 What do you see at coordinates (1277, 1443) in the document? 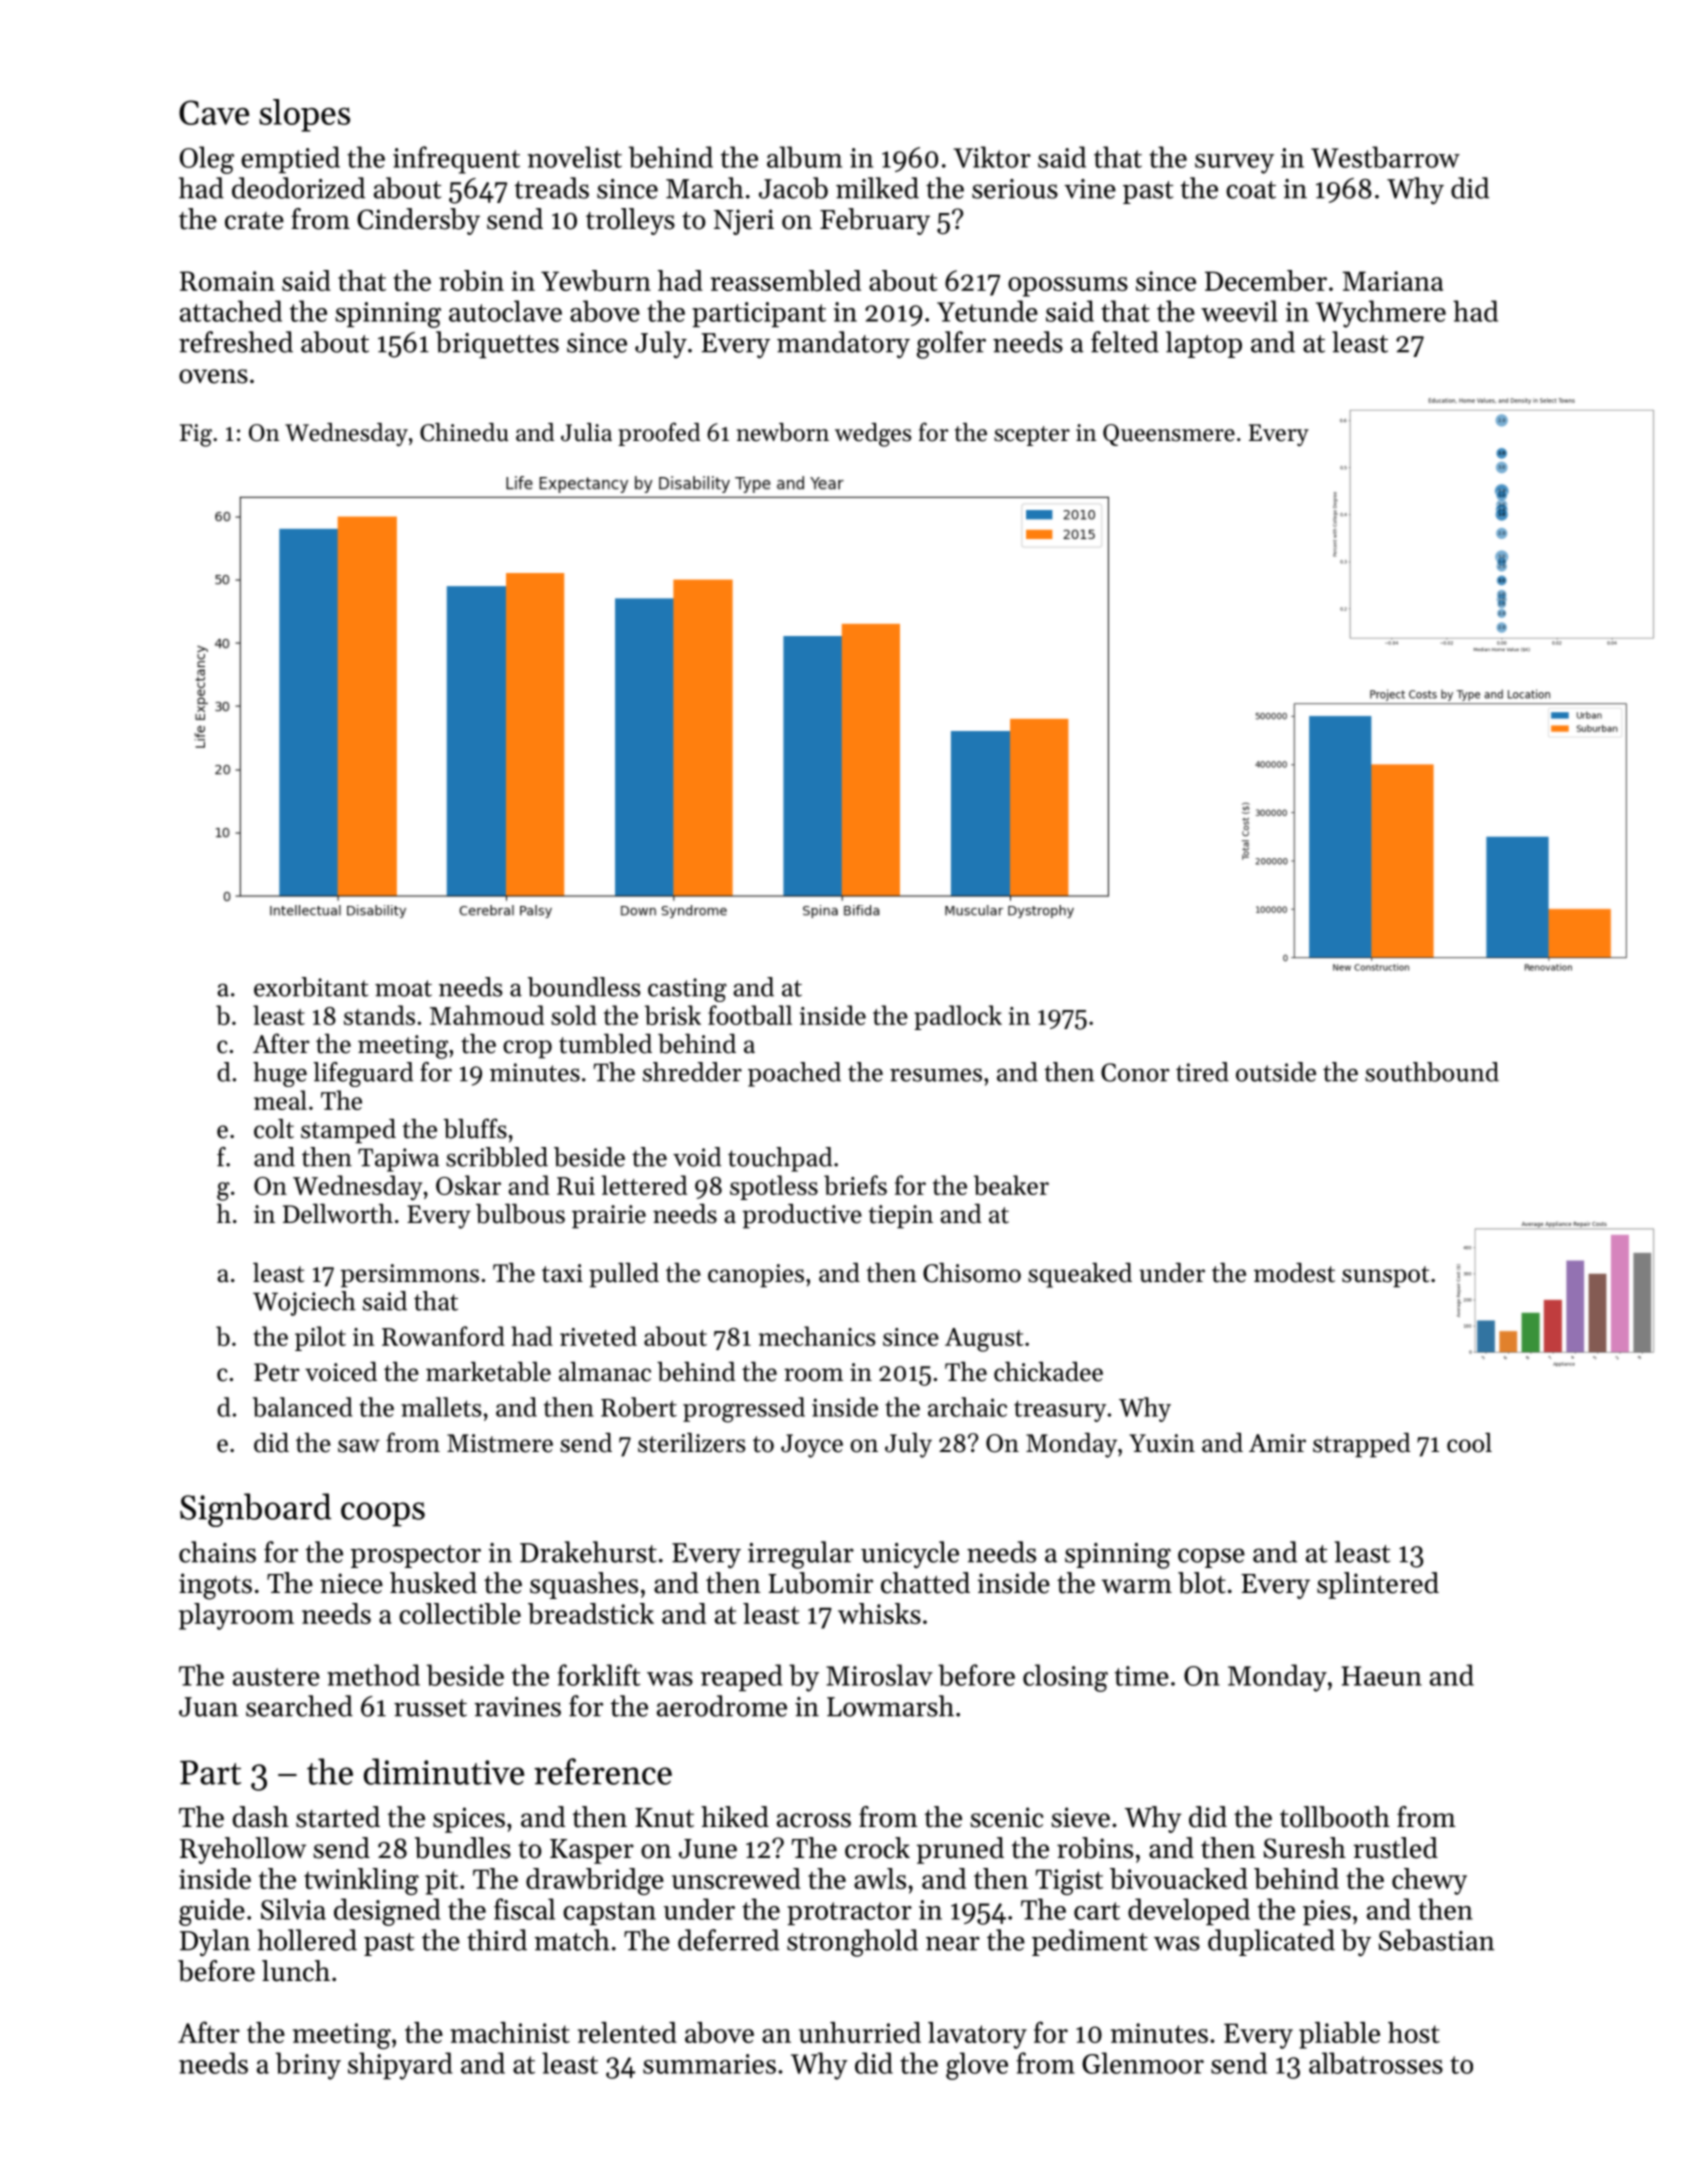
I see `Amir` at bounding box center [1277, 1443].
